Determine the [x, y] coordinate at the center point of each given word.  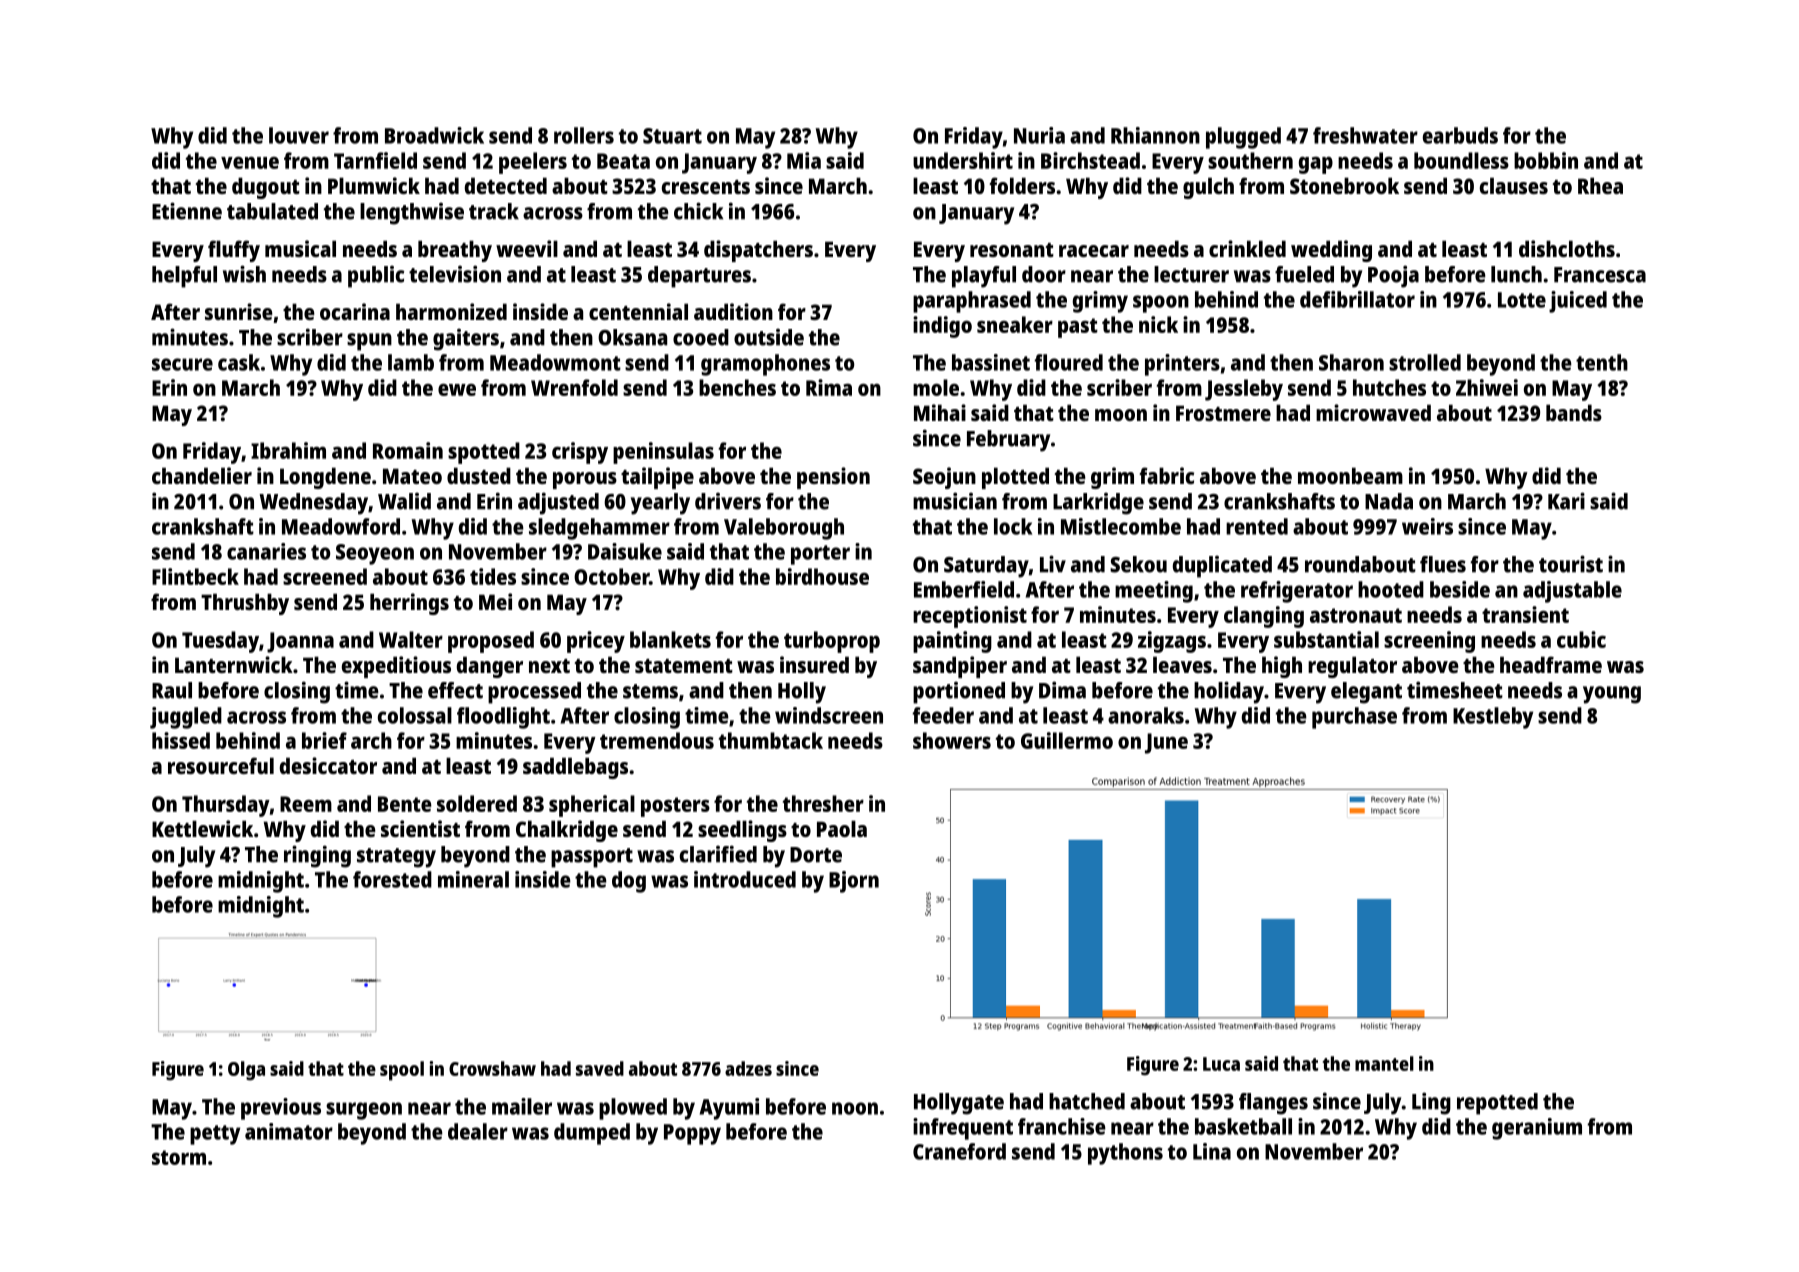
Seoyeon [375, 554]
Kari [1566, 501]
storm [179, 1157]
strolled [1425, 362]
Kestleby [1493, 718]
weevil [527, 248]
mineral [473, 879]
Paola [842, 828]
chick [698, 211]
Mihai [940, 412]
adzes [748, 1068]
